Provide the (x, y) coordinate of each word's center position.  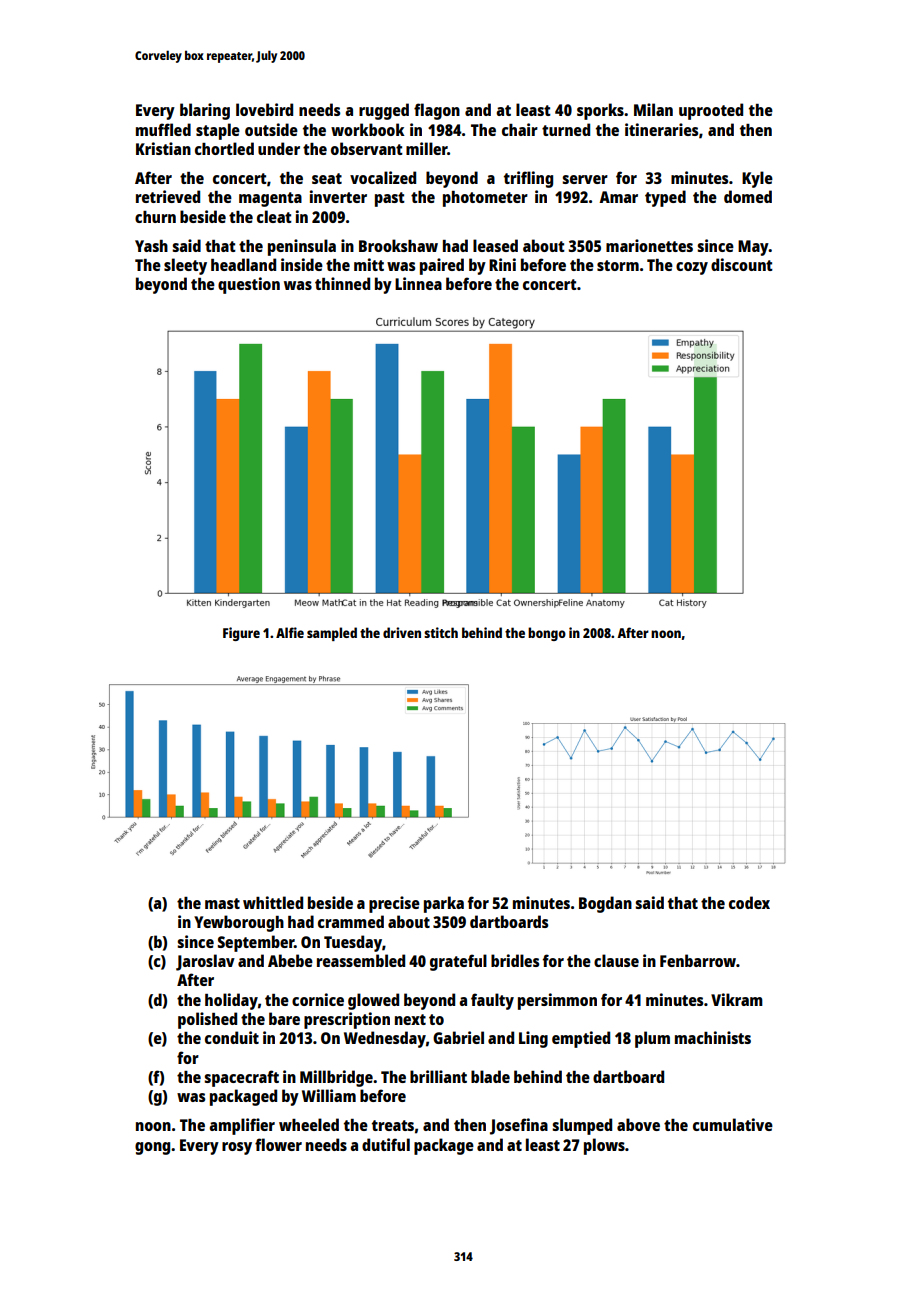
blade (490, 1076)
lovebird (264, 109)
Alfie (290, 632)
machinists (713, 1037)
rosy (237, 1148)
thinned (342, 283)
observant (367, 148)
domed (748, 196)
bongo (547, 634)
